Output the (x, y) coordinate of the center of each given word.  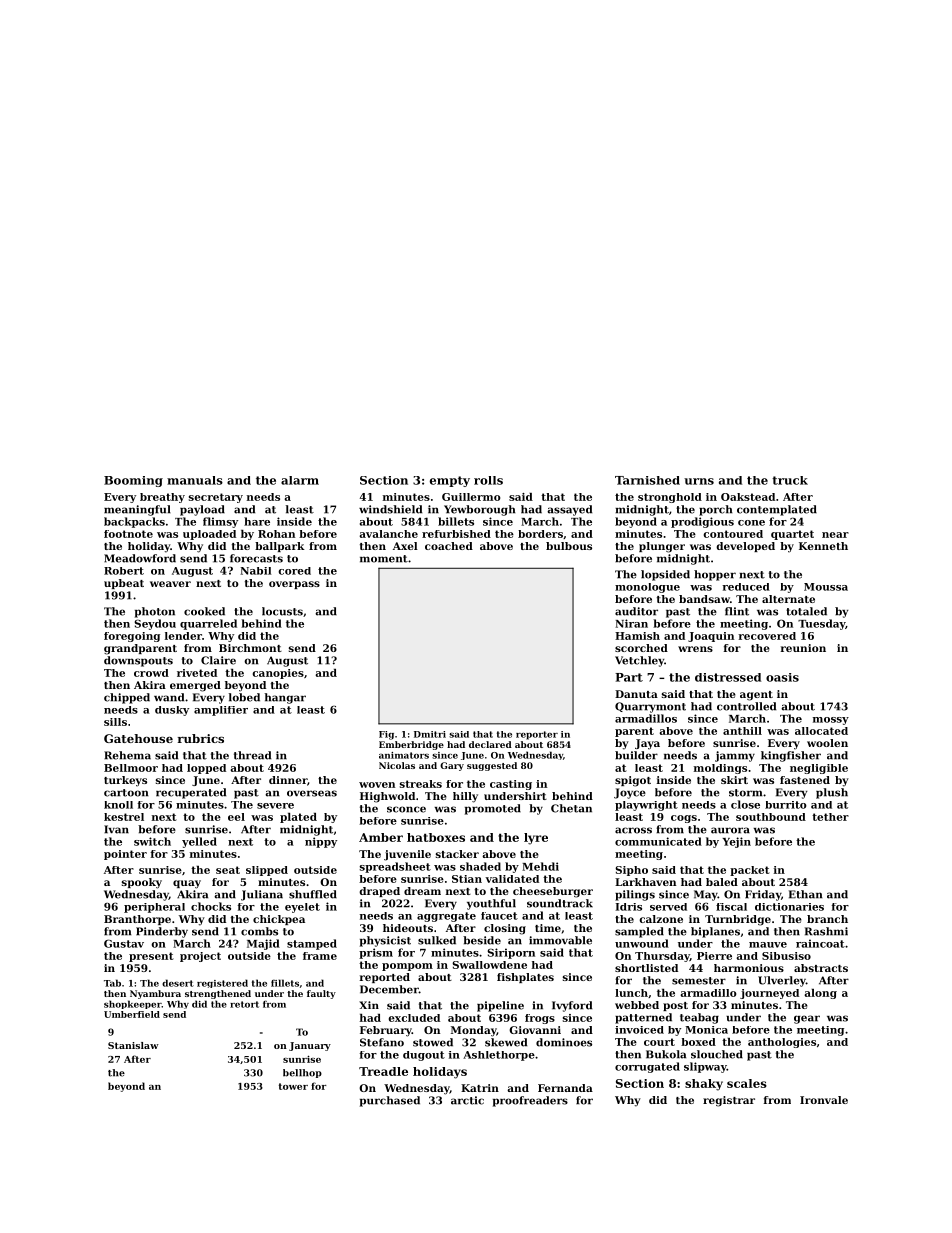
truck (790, 480)
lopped (206, 769)
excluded (414, 1018)
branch (827, 919)
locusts (282, 611)
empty (450, 481)
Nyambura (155, 994)
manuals (195, 480)
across (633, 830)
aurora (730, 830)
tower (293, 1086)
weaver (170, 584)
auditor (636, 611)
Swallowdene (489, 965)
